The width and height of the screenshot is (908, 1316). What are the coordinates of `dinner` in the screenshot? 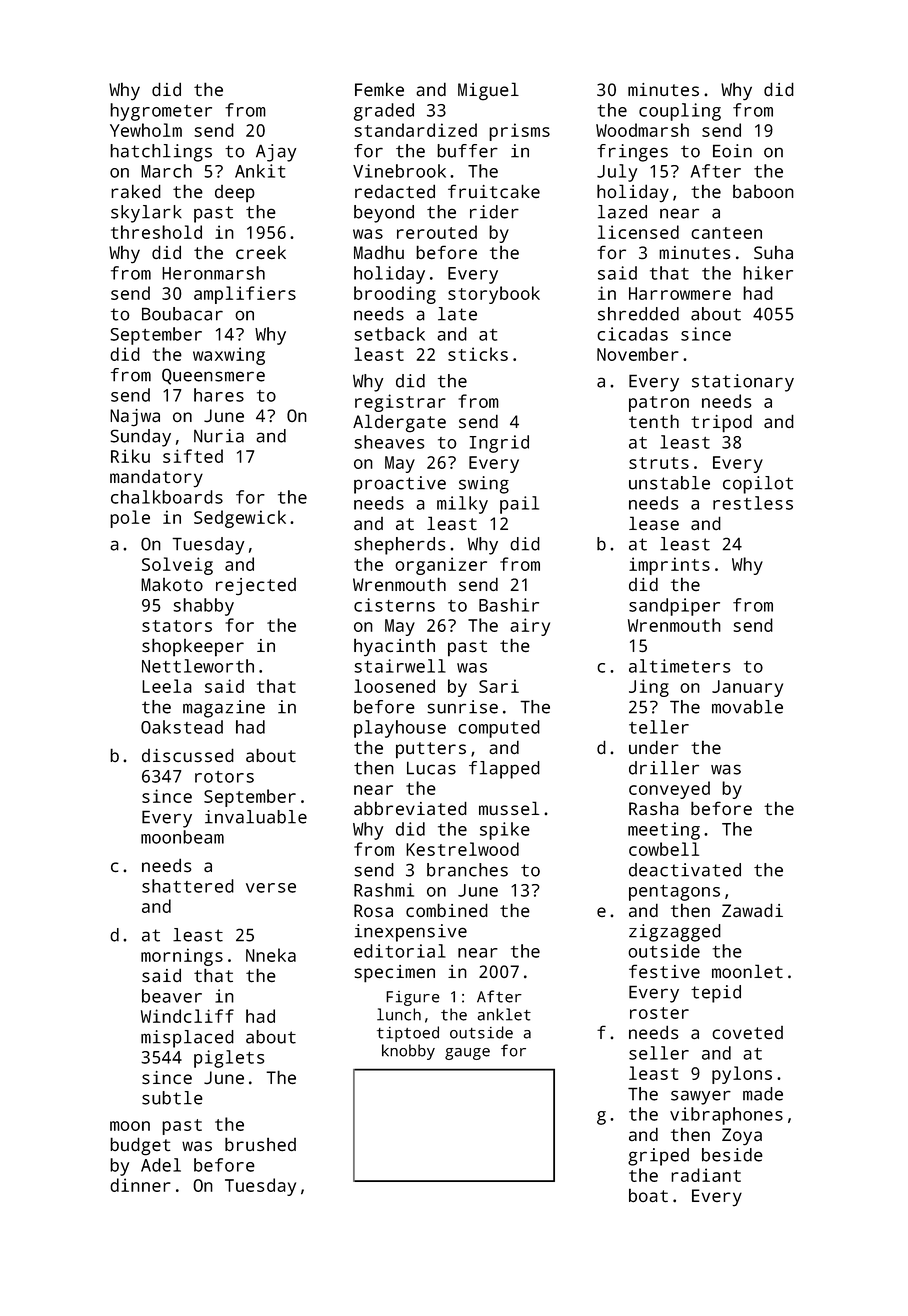 It's located at (140, 1185).
